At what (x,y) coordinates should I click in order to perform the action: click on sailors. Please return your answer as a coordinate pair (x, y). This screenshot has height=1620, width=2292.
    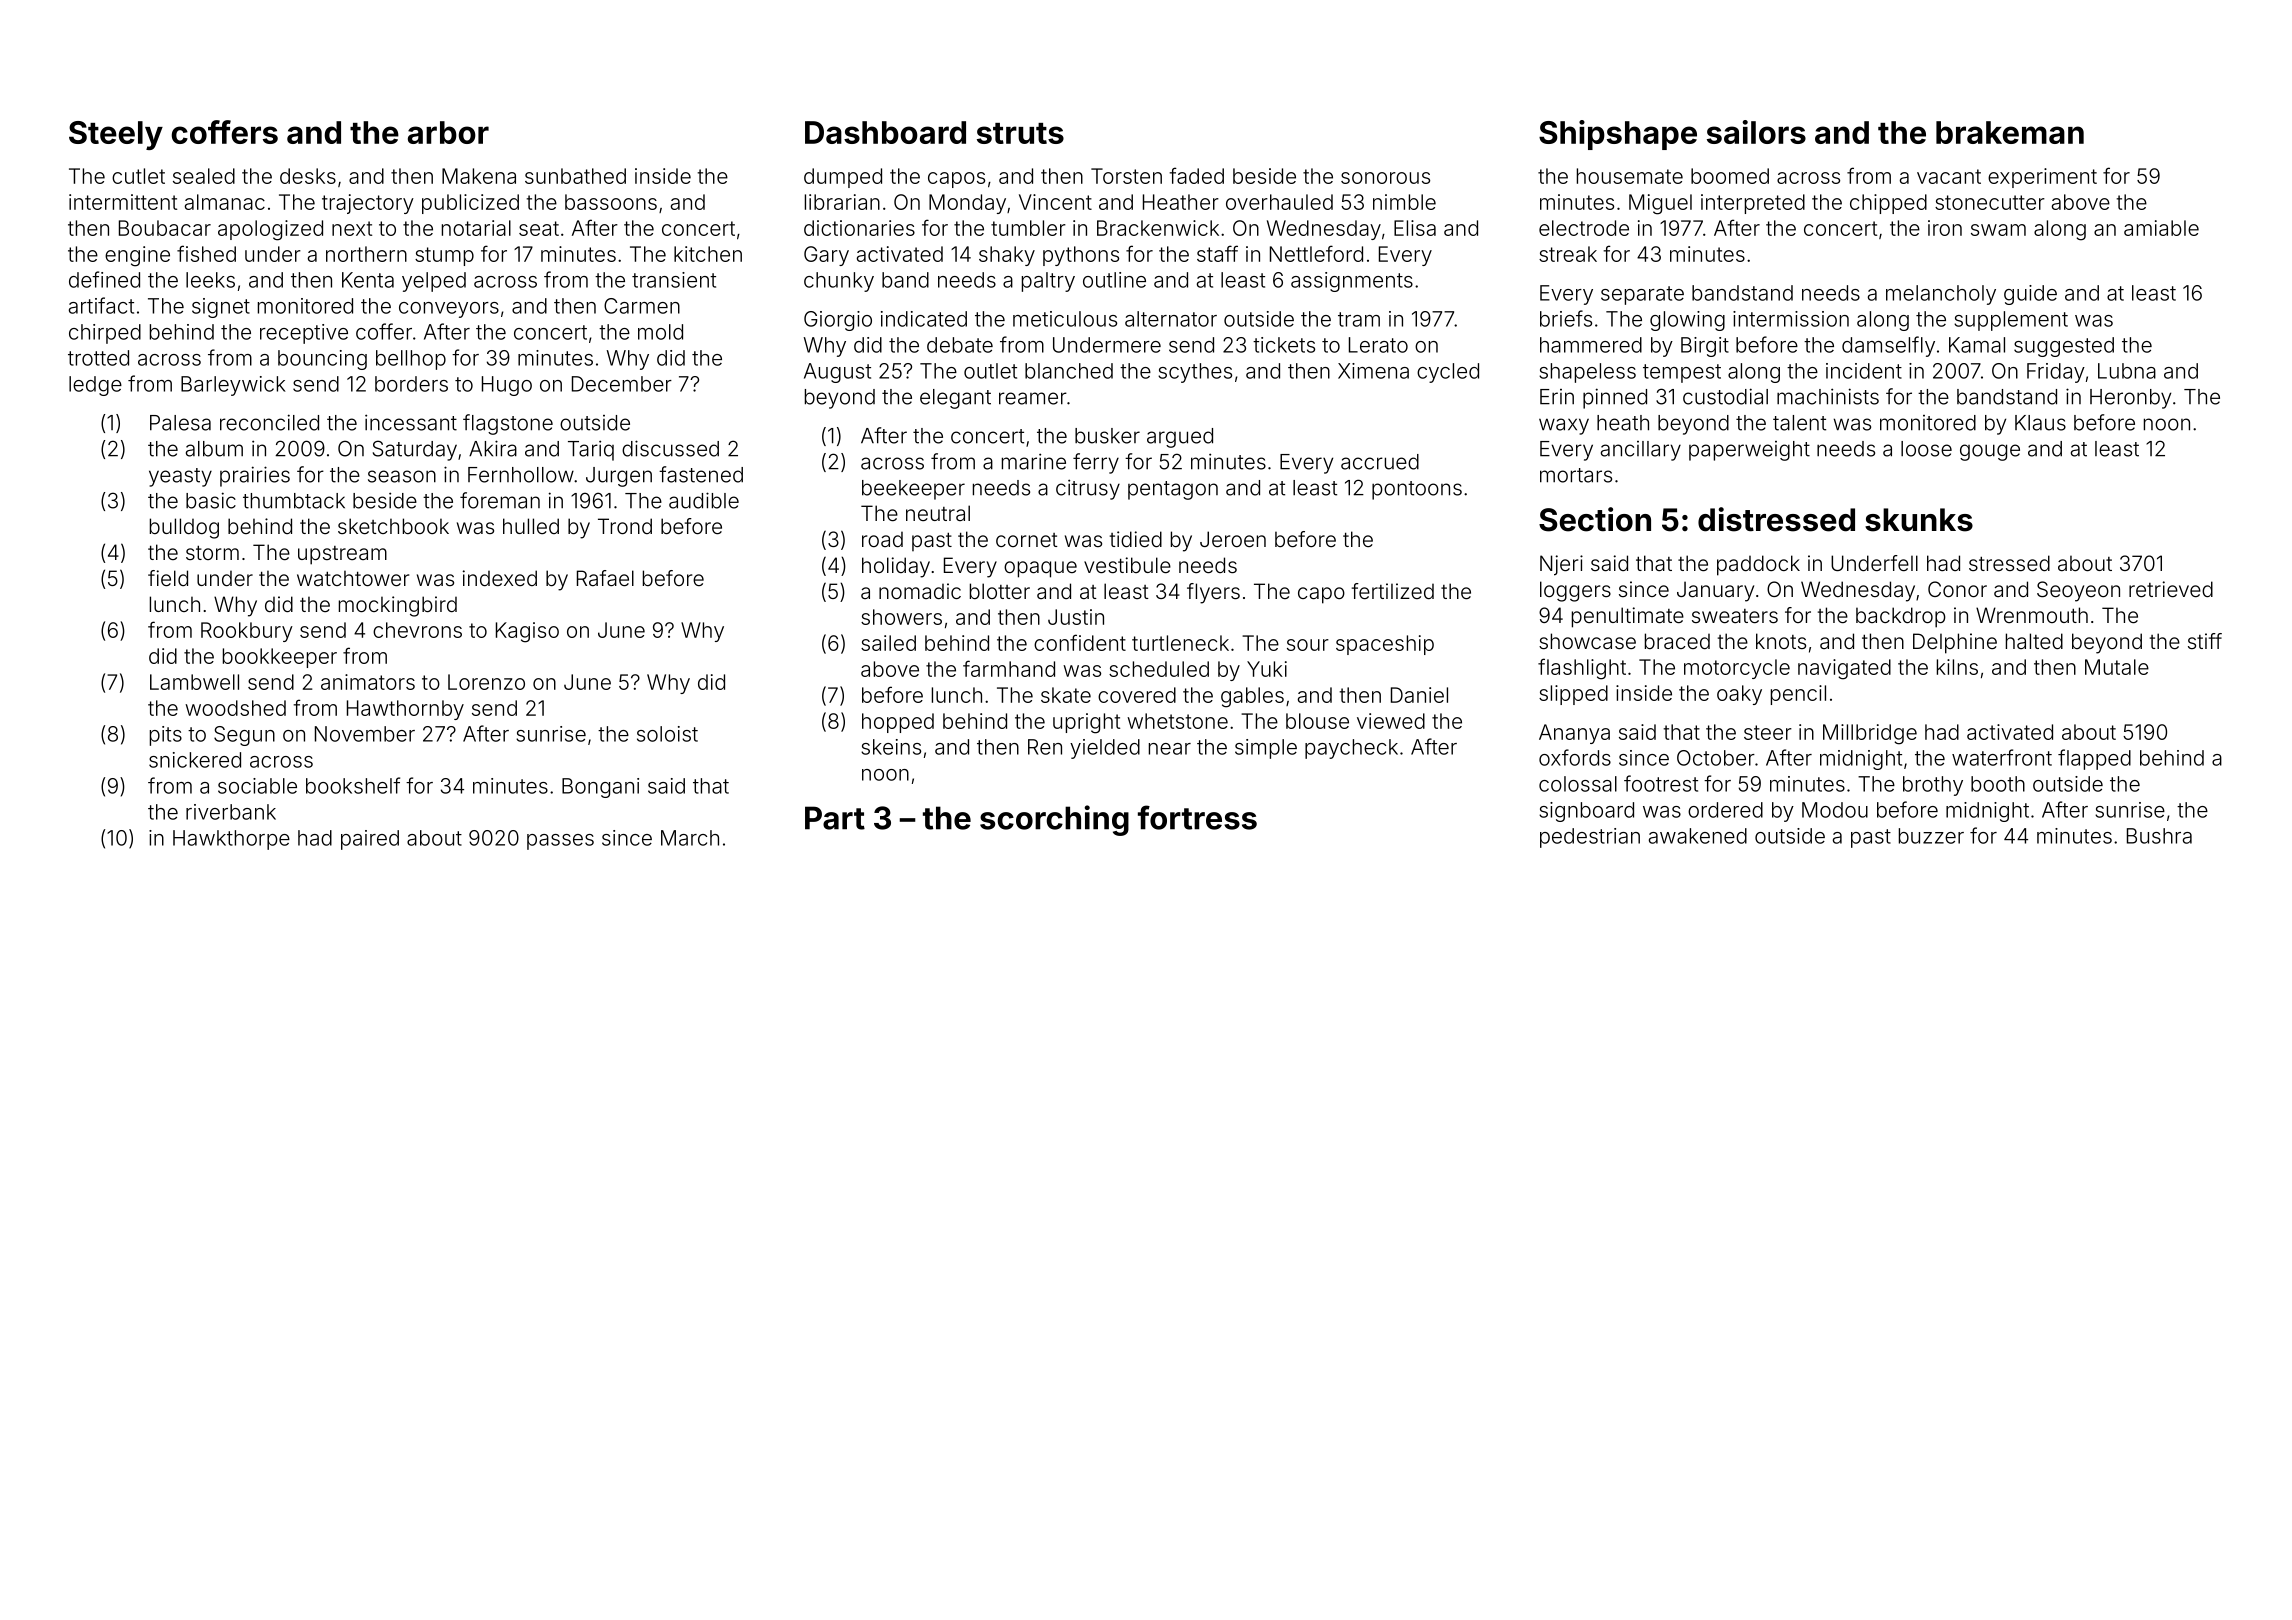
    Looking at the image, I should click on (1756, 132).
